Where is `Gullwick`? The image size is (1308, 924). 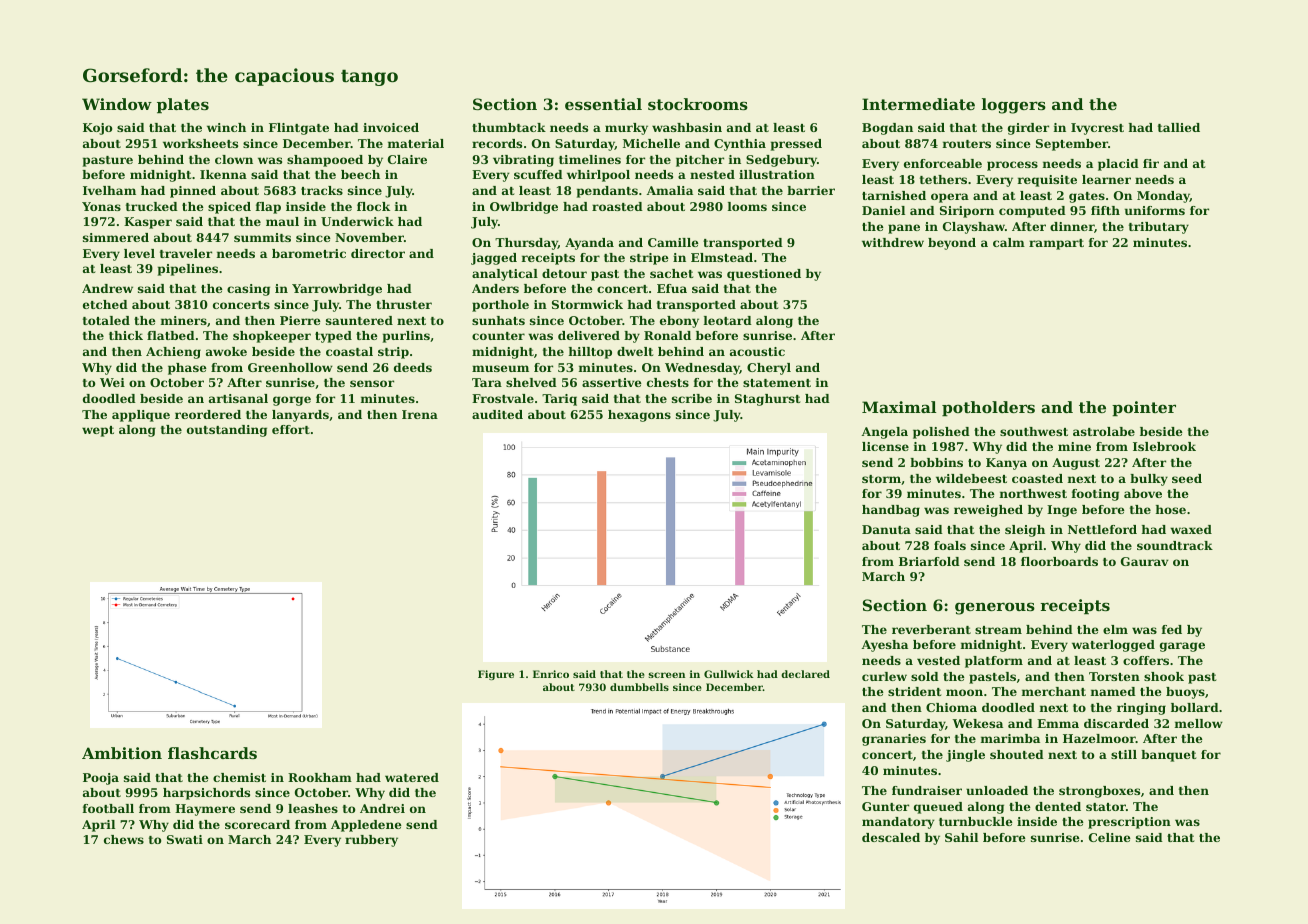 Gullwick is located at coordinates (729, 674).
